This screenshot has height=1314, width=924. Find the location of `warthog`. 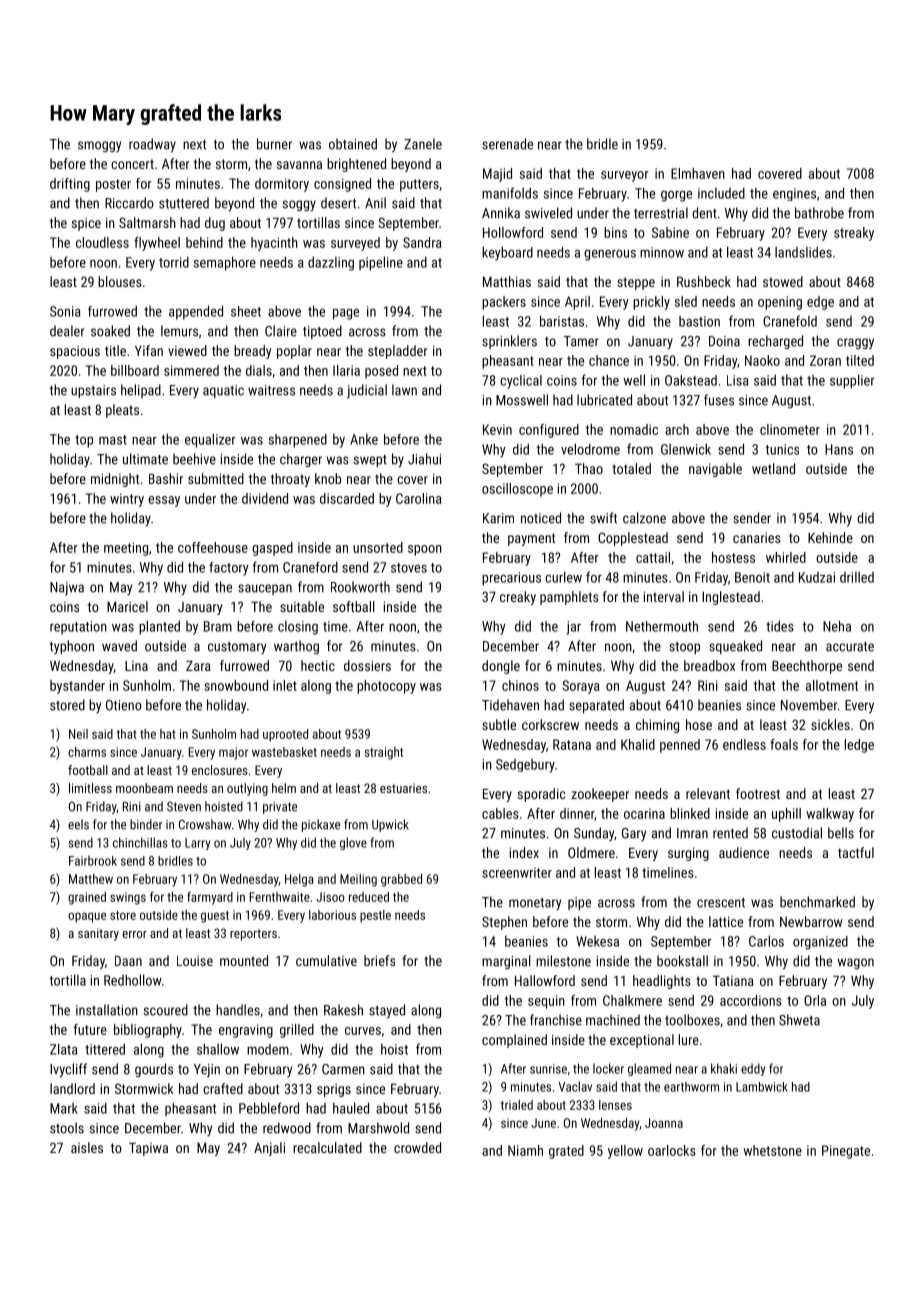

warthog is located at coordinates (296, 647).
